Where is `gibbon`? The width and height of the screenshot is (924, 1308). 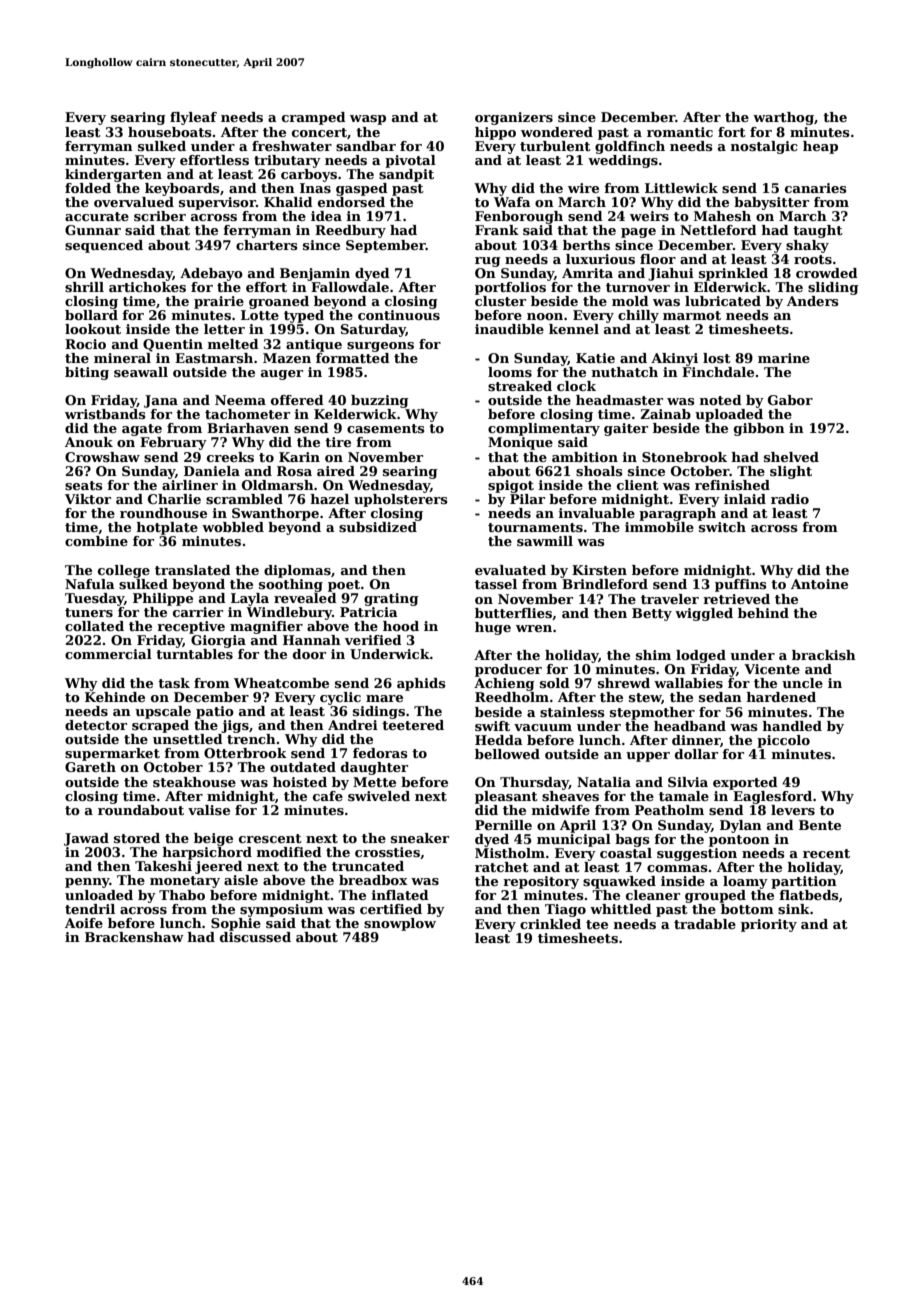 gibbon is located at coordinates (759, 429).
